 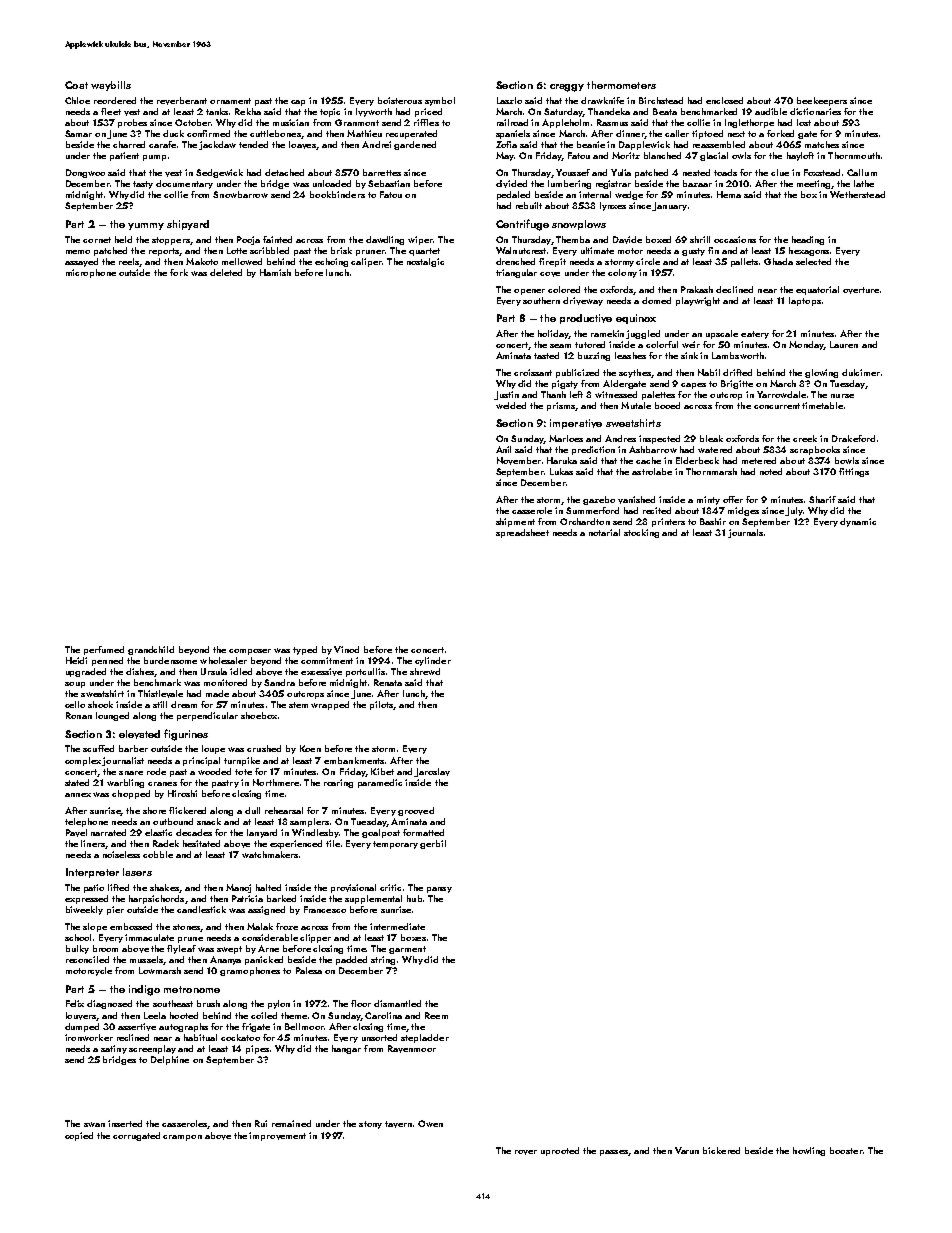 I want to click on watered, so click(x=715, y=449).
